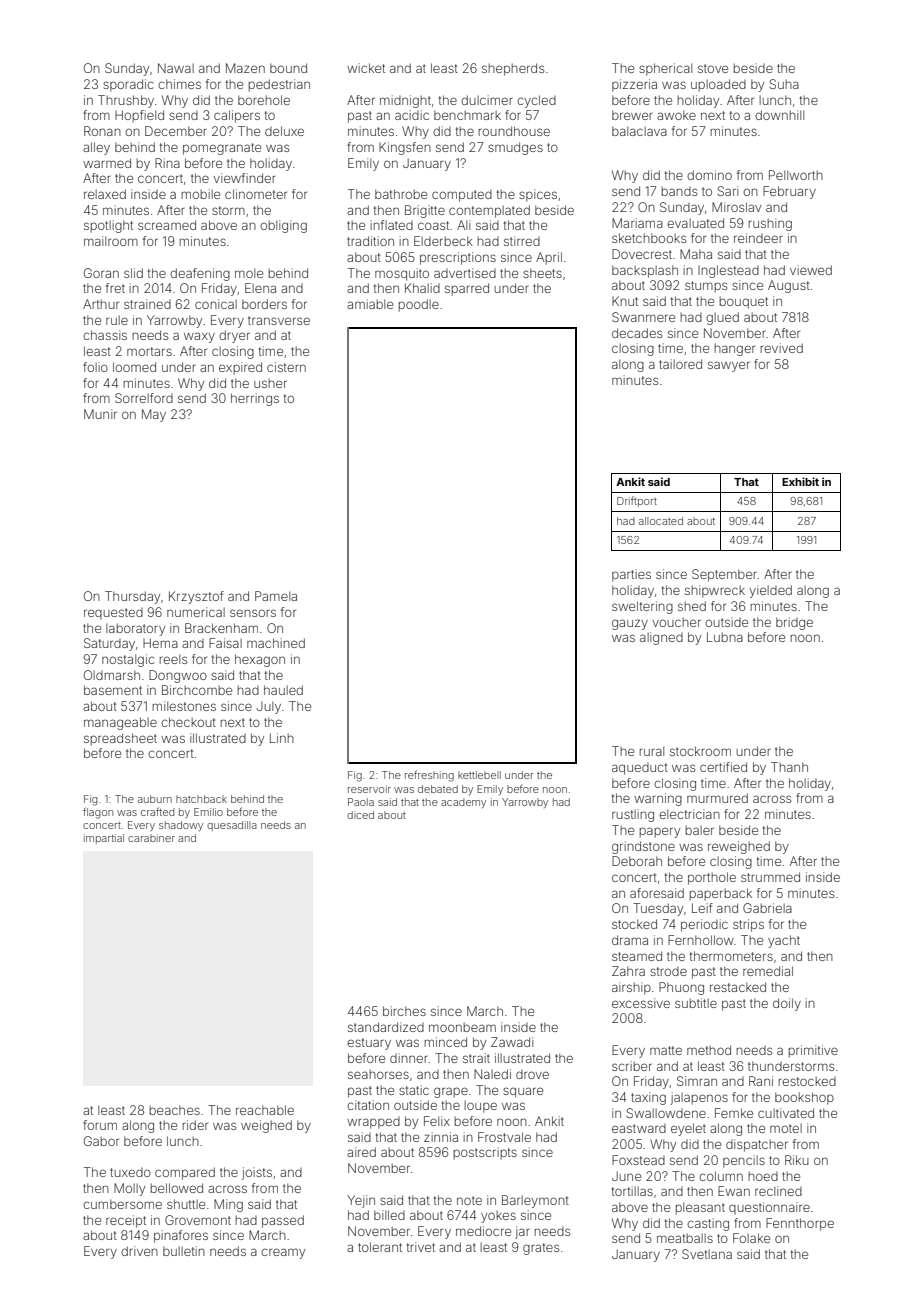 The height and width of the image is (1308, 924). I want to click on voucher, so click(676, 622).
